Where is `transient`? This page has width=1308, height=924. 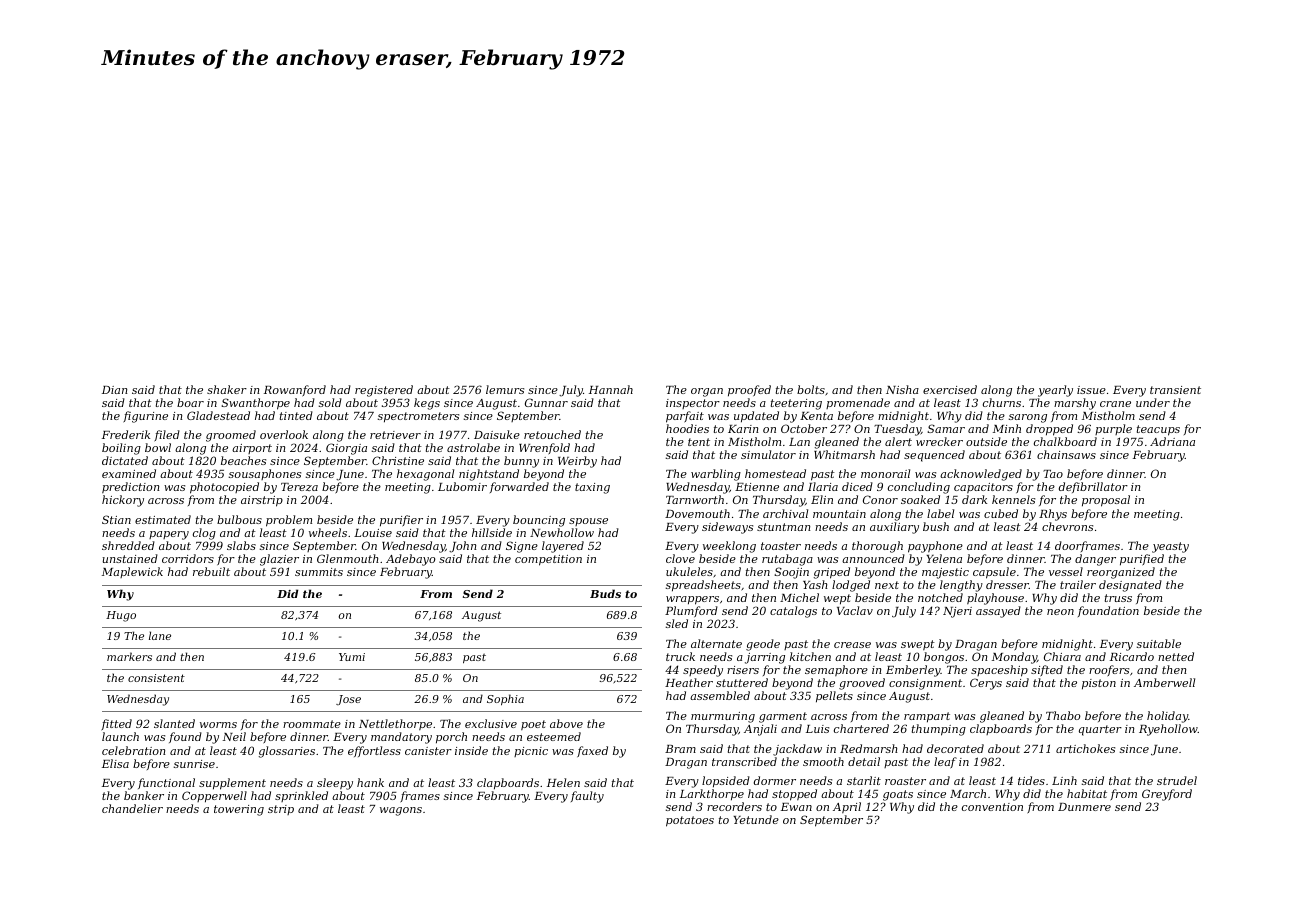
transient is located at coordinates (1175, 390).
